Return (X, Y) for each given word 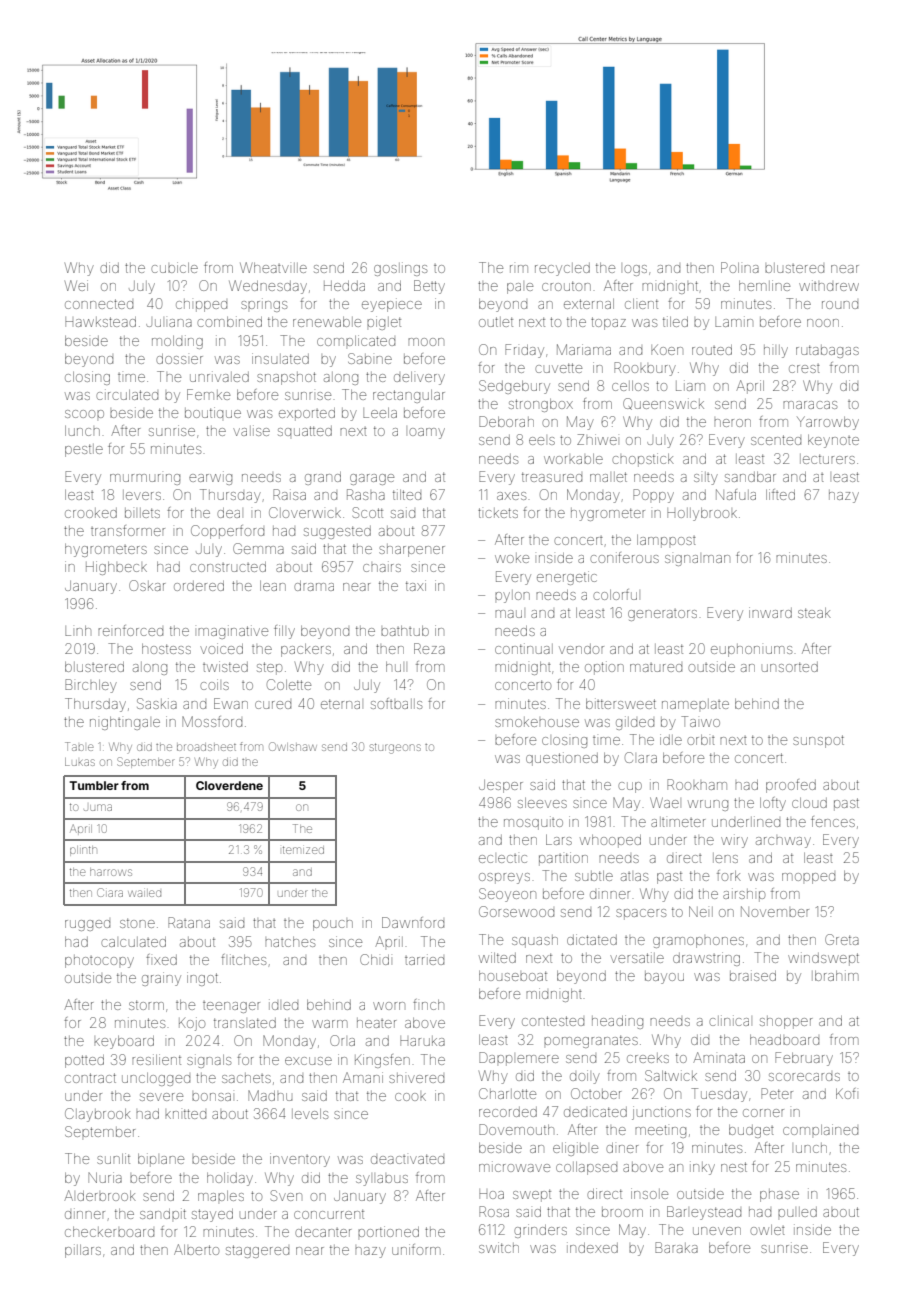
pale (520, 288)
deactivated (407, 1159)
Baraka (676, 1247)
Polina (740, 267)
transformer (128, 530)
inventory (300, 1160)
